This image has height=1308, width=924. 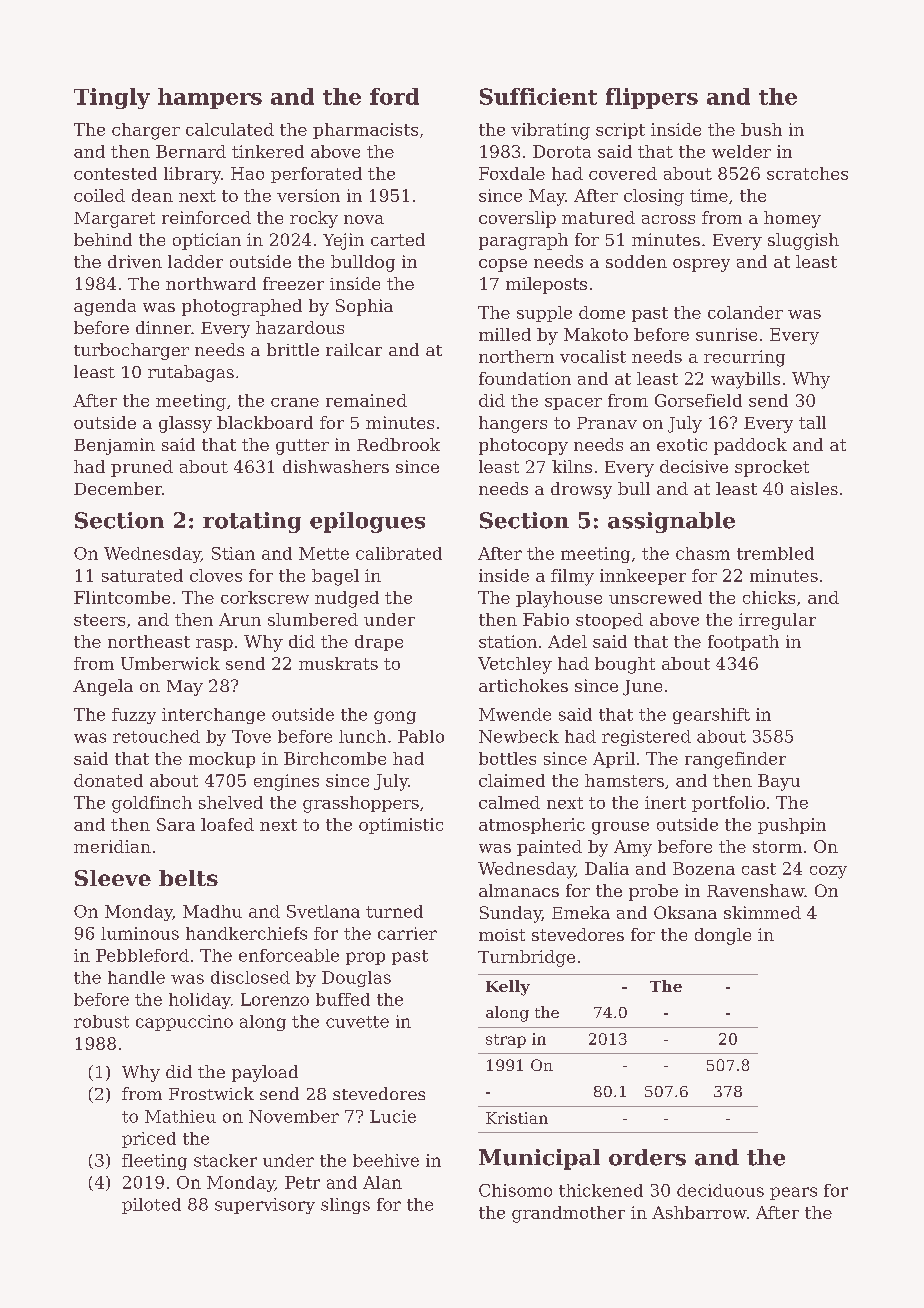 I want to click on strap, so click(x=506, y=1041).
